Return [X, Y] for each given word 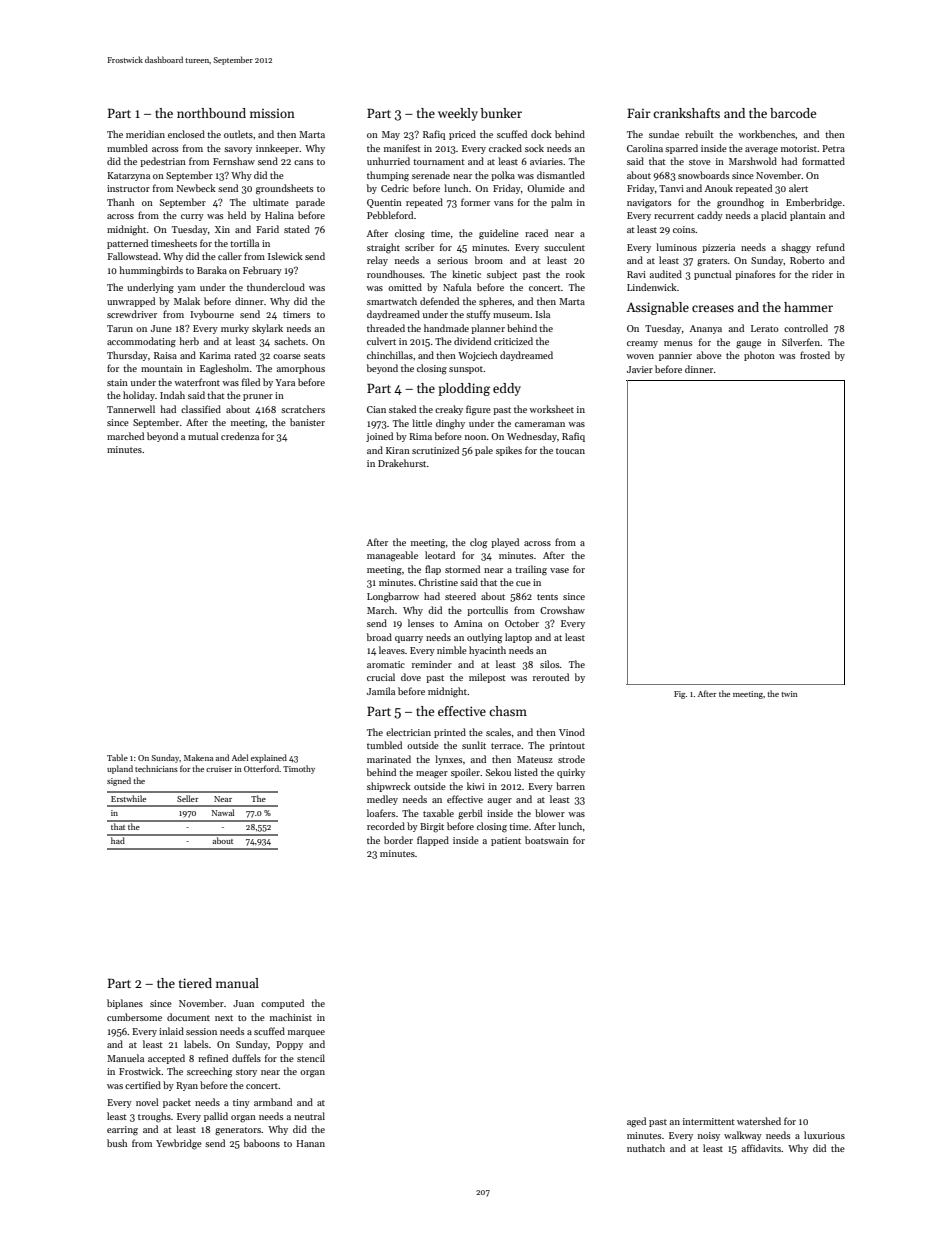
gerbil [470, 814]
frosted [815, 355]
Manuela [125, 1058]
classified [201, 409]
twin [789, 694]
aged [636, 1122]
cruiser [219, 769]
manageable [392, 556]
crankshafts [686, 113]
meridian [145, 134]
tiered [195, 983]
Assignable [657, 308]
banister [307, 422]
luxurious [824, 1135]
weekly [458, 114]
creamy [642, 344]
